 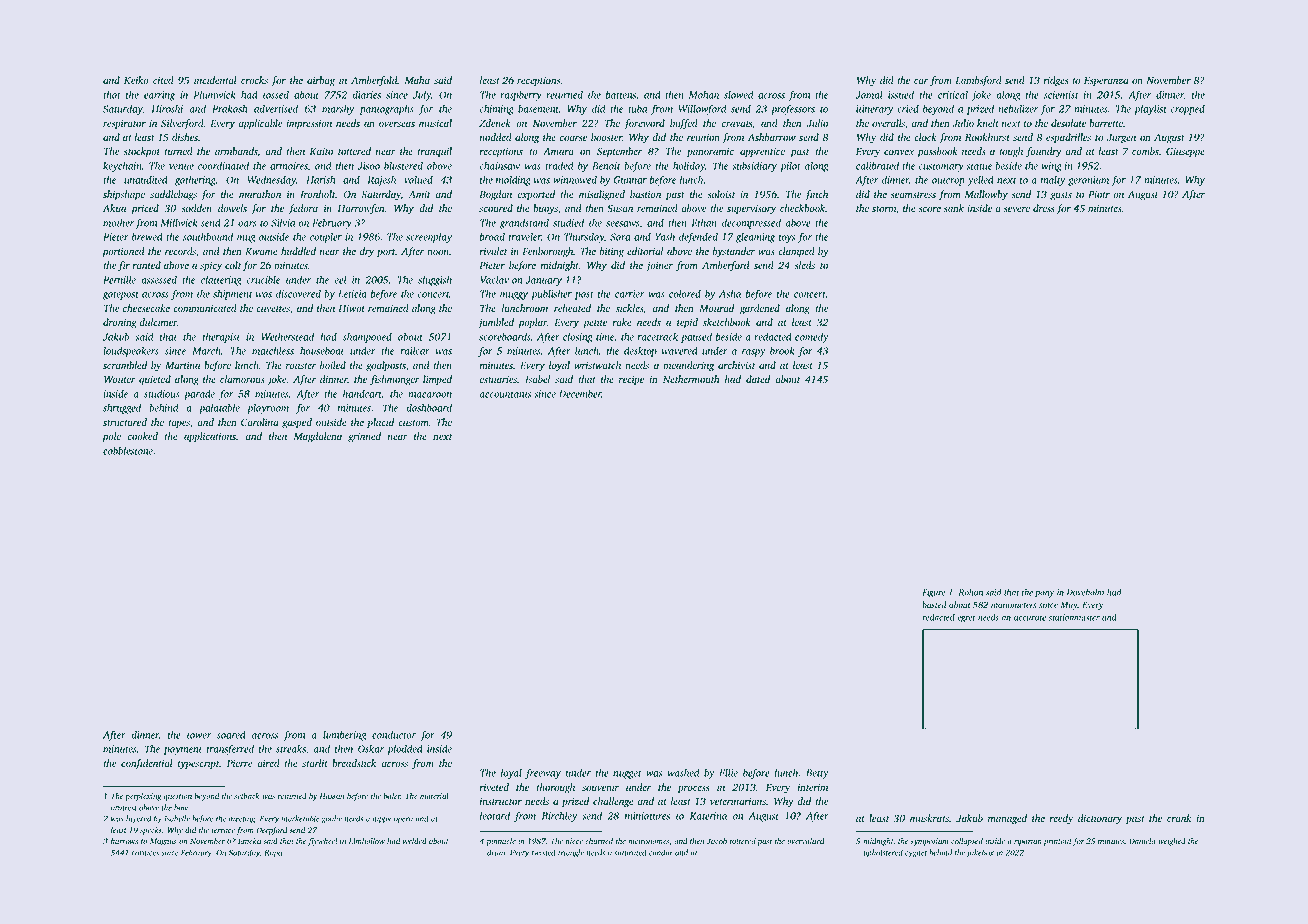 What do you see at coordinates (691, 379) in the page?
I see `Nethermouth` at bounding box center [691, 379].
